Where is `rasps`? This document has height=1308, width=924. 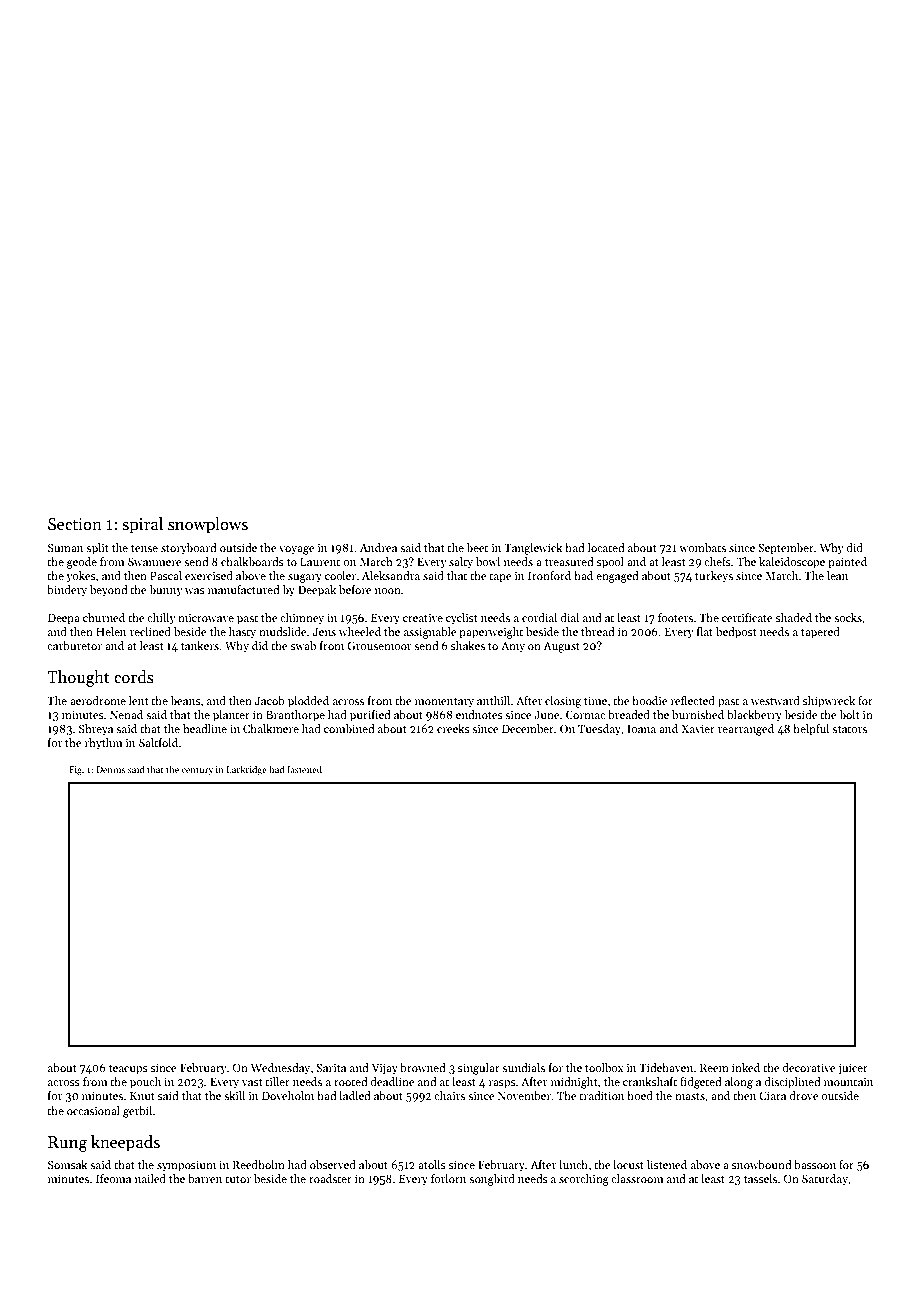 rasps is located at coordinates (502, 1084).
